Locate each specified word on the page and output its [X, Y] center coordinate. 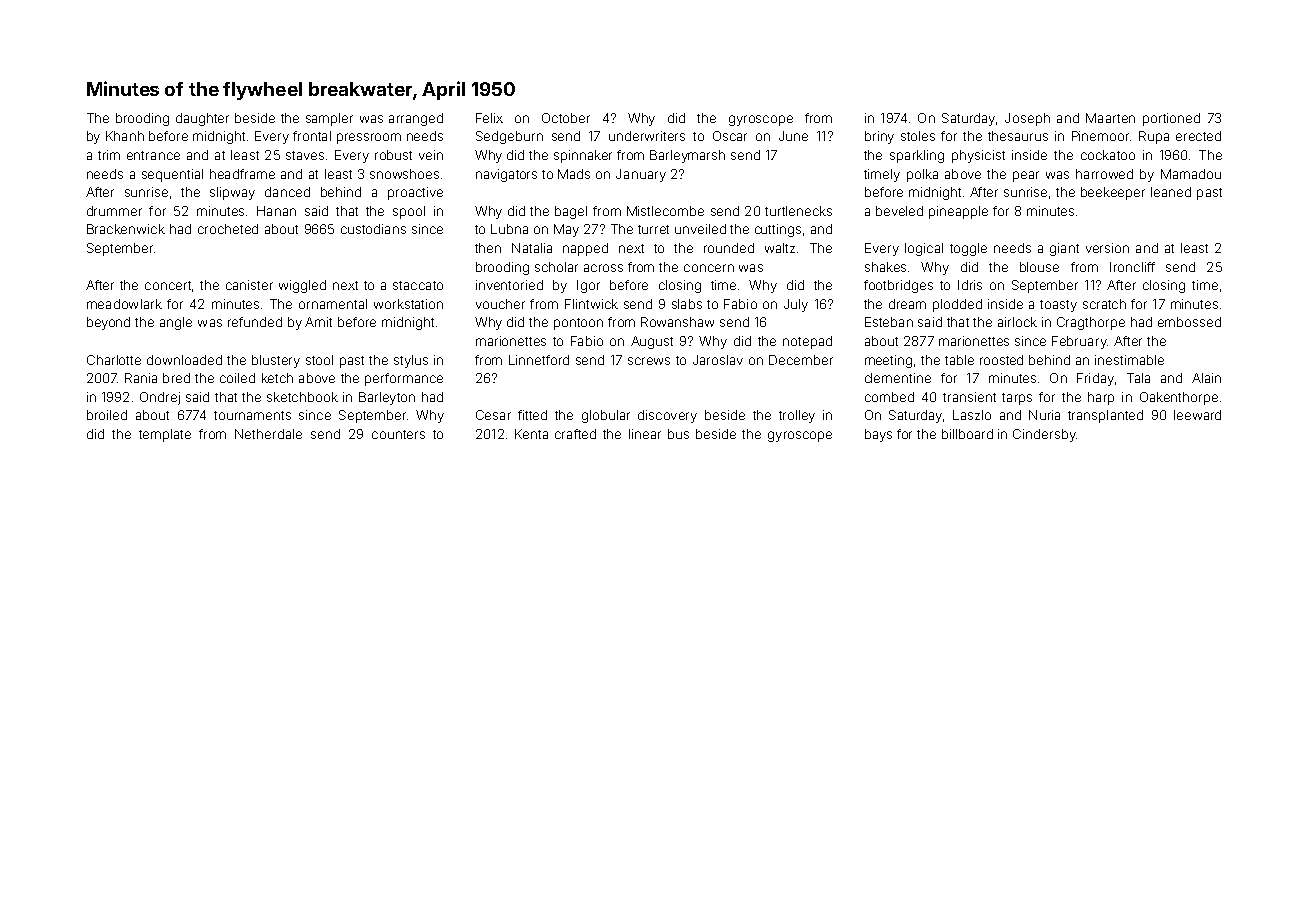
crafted [575, 434]
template [165, 435]
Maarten [1110, 118]
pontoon [578, 324]
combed [889, 397]
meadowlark [124, 304]
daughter [202, 119]
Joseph [1027, 119]
